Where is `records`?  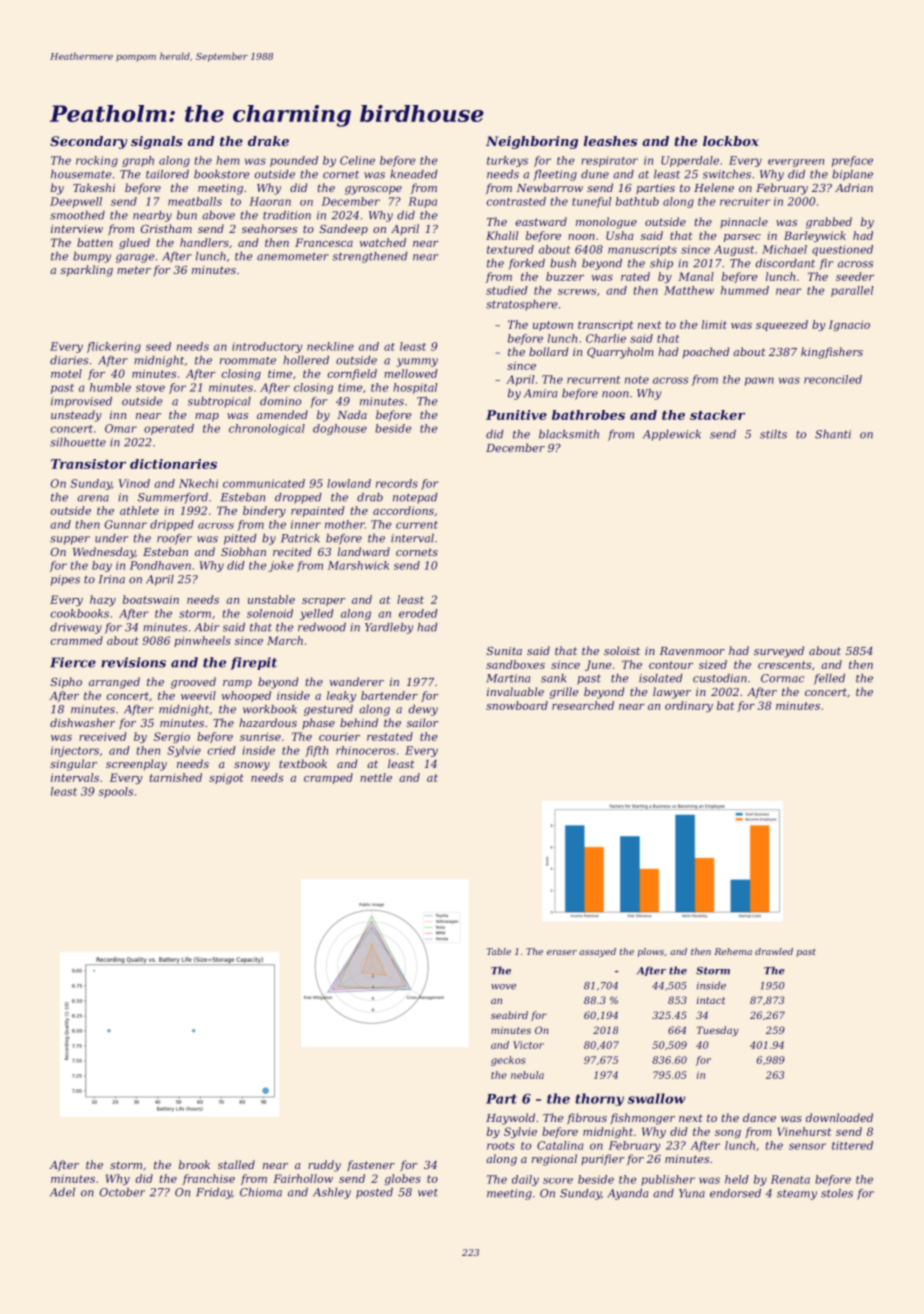
records is located at coordinates (397, 483).
